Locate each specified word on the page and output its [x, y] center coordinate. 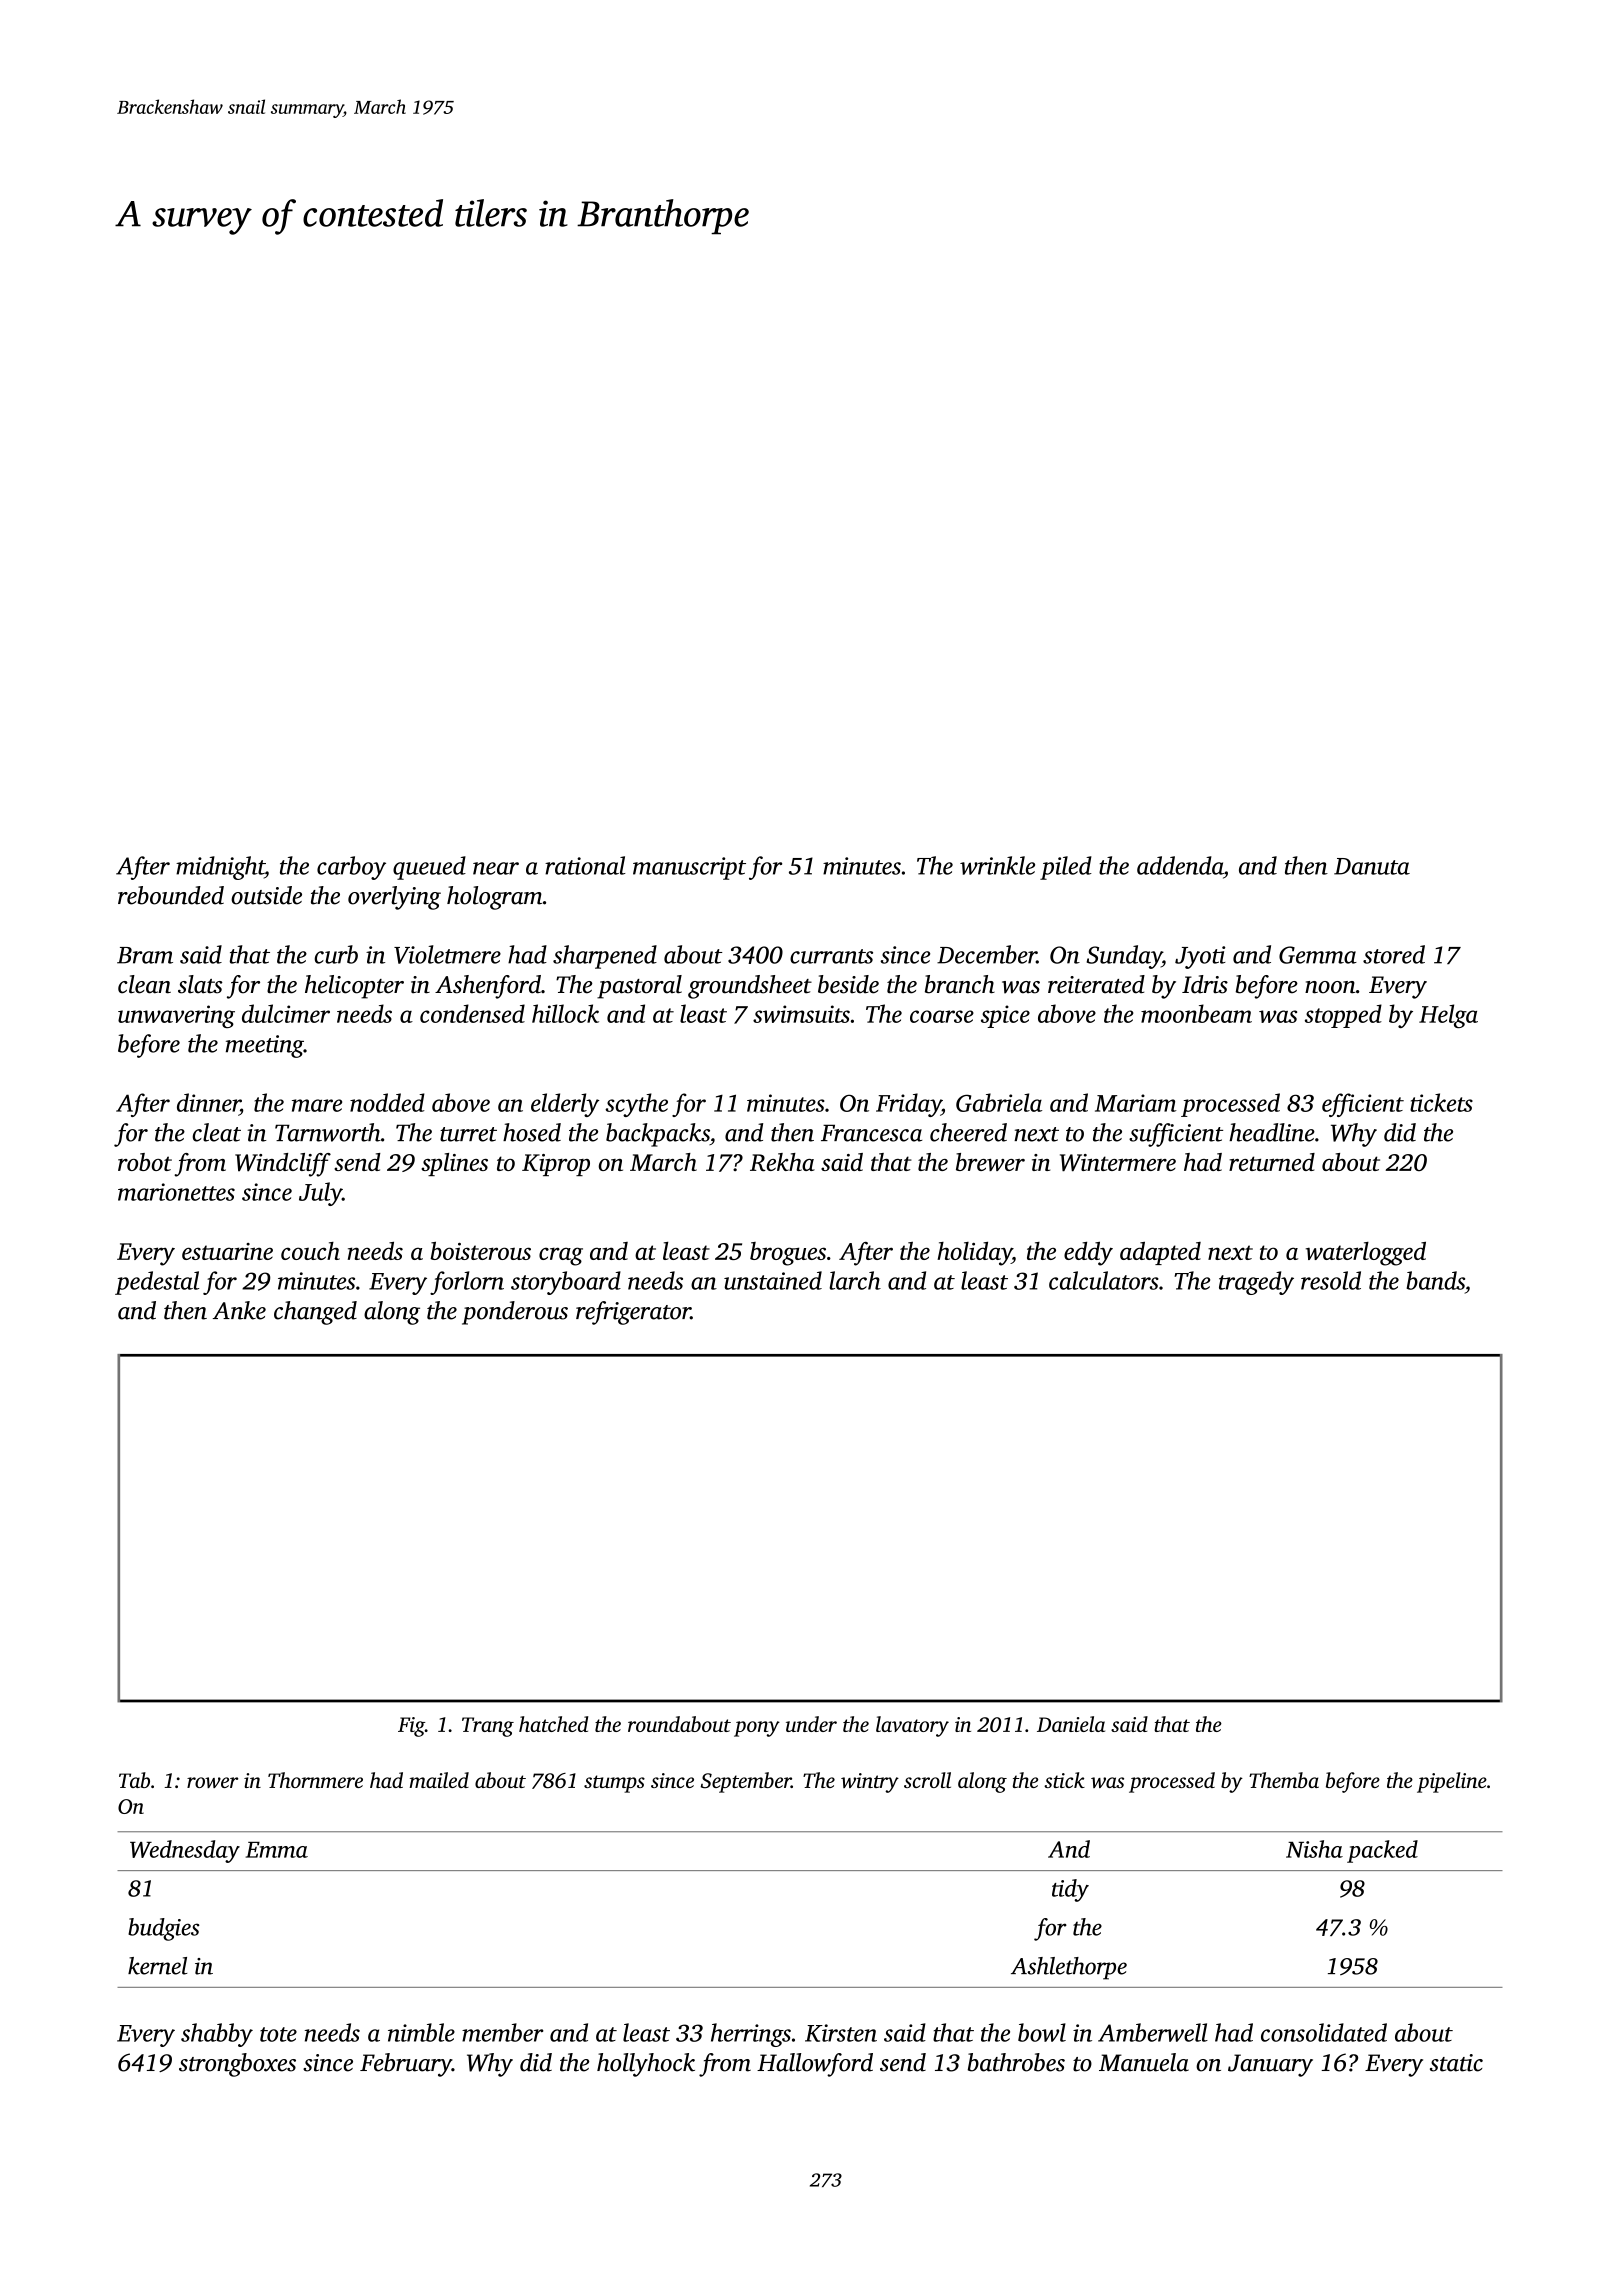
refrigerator [633, 1313]
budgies [163, 1929]
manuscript [689, 868]
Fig [411, 1727]
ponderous [515, 1313]
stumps [614, 1784]
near [496, 868]
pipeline [1452, 1782]
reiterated [1096, 984]
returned [1272, 1162]
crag [561, 1256]
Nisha [1314, 1849]
